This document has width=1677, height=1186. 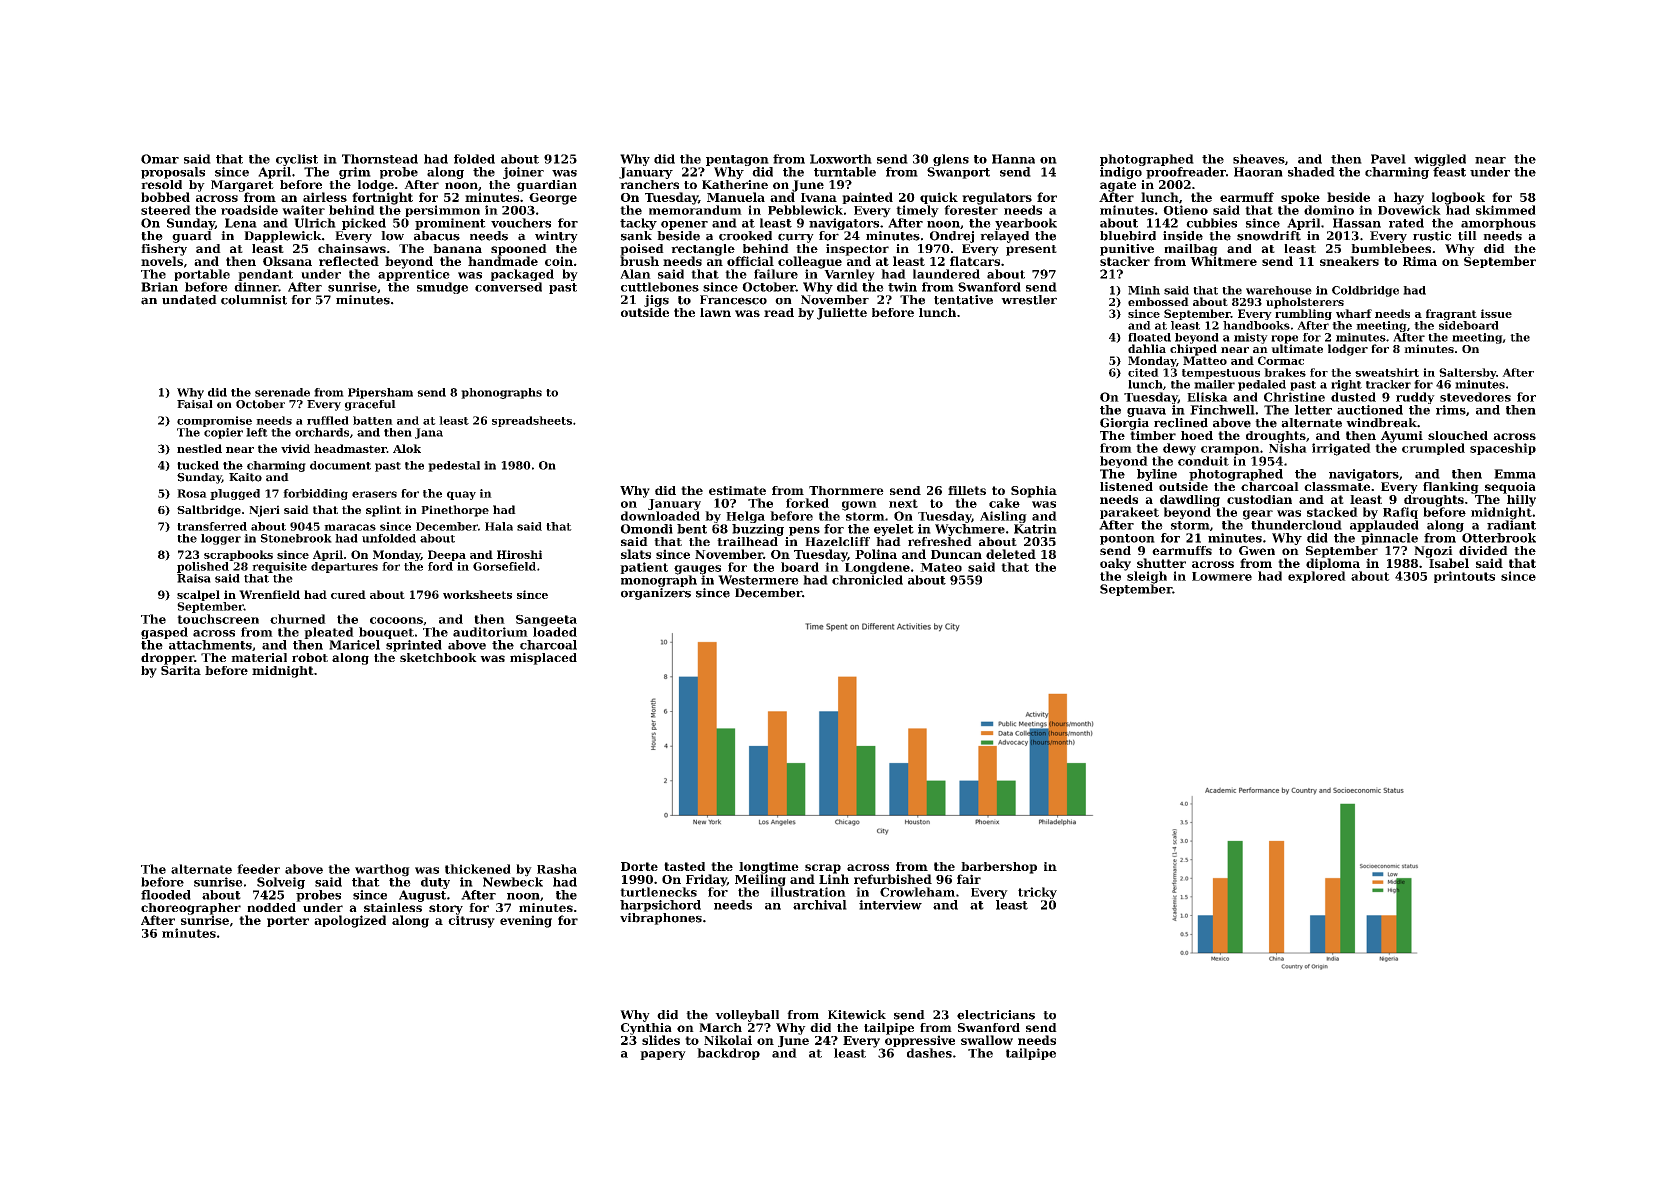 What do you see at coordinates (867, 580) in the document?
I see `chronicled` at bounding box center [867, 580].
